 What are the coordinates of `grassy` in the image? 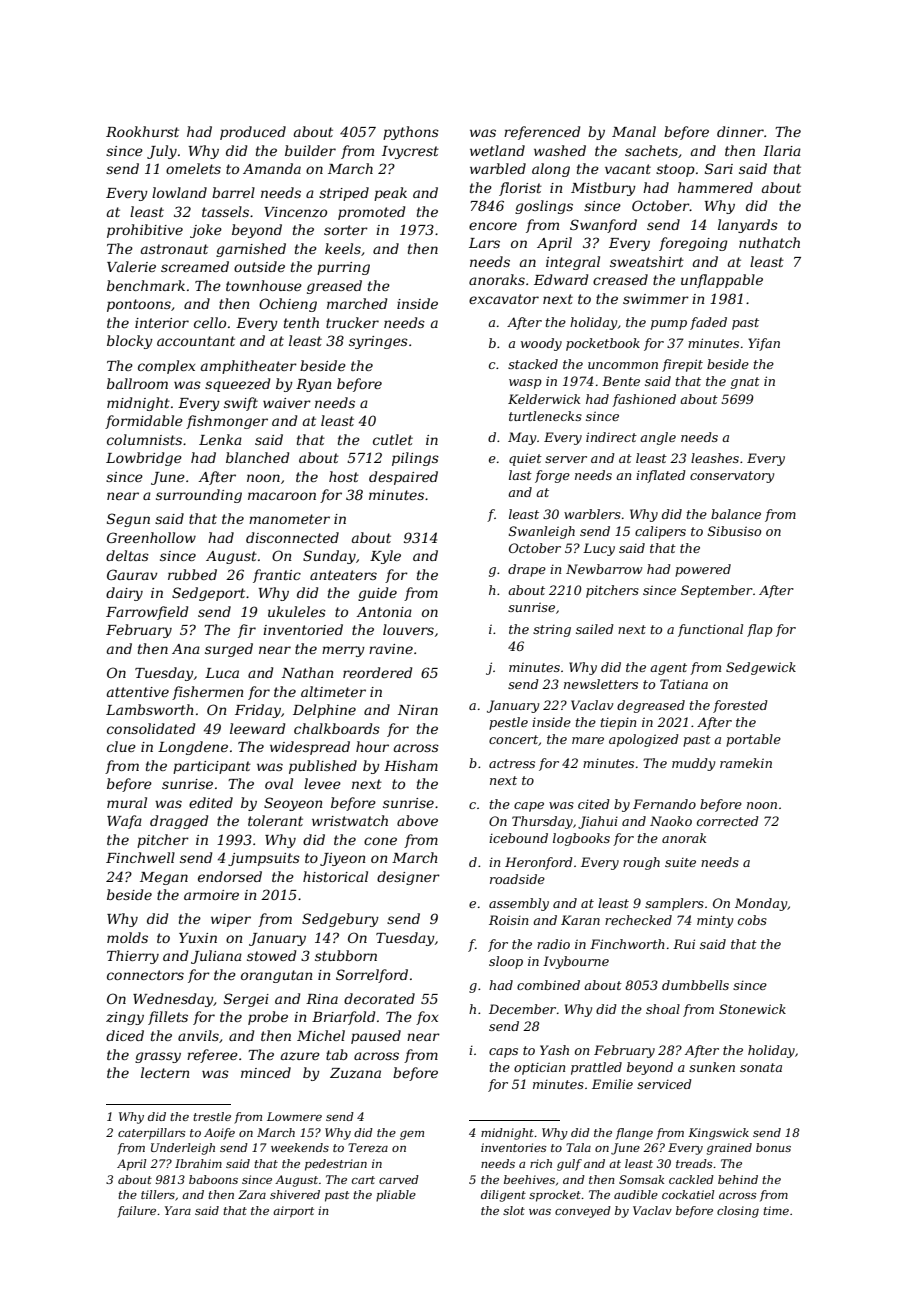 It's located at (158, 1057).
